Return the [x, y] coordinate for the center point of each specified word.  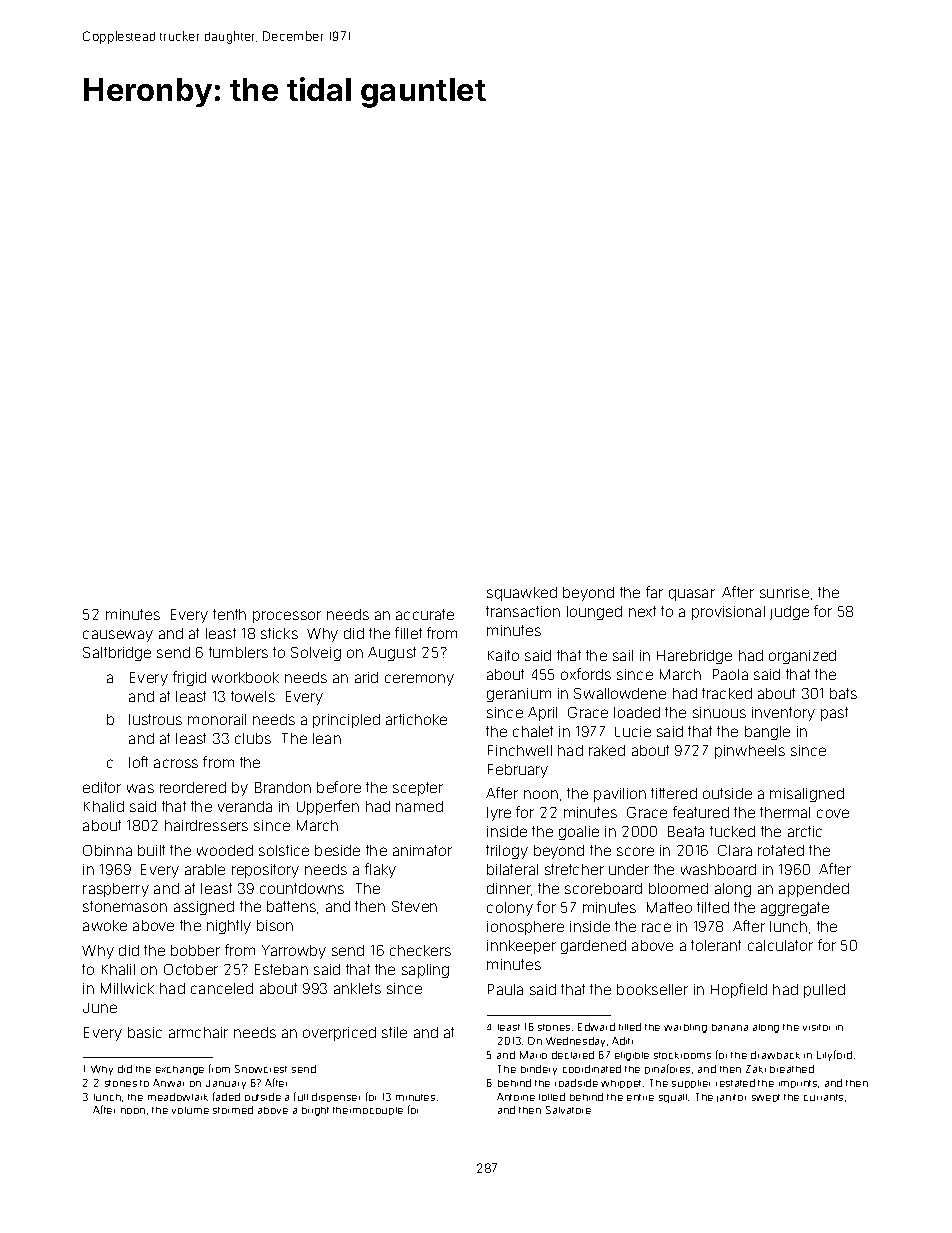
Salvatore [568, 1110]
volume [190, 1110]
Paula [505, 989]
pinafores [667, 1069]
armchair [198, 1032]
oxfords [586, 674]
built [151, 850]
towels [253, 696]
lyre [499, 814]
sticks [279, 633]
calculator [780, 945]
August [392, 654]
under [629, 869]
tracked [727, 693]
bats [843, 693]
